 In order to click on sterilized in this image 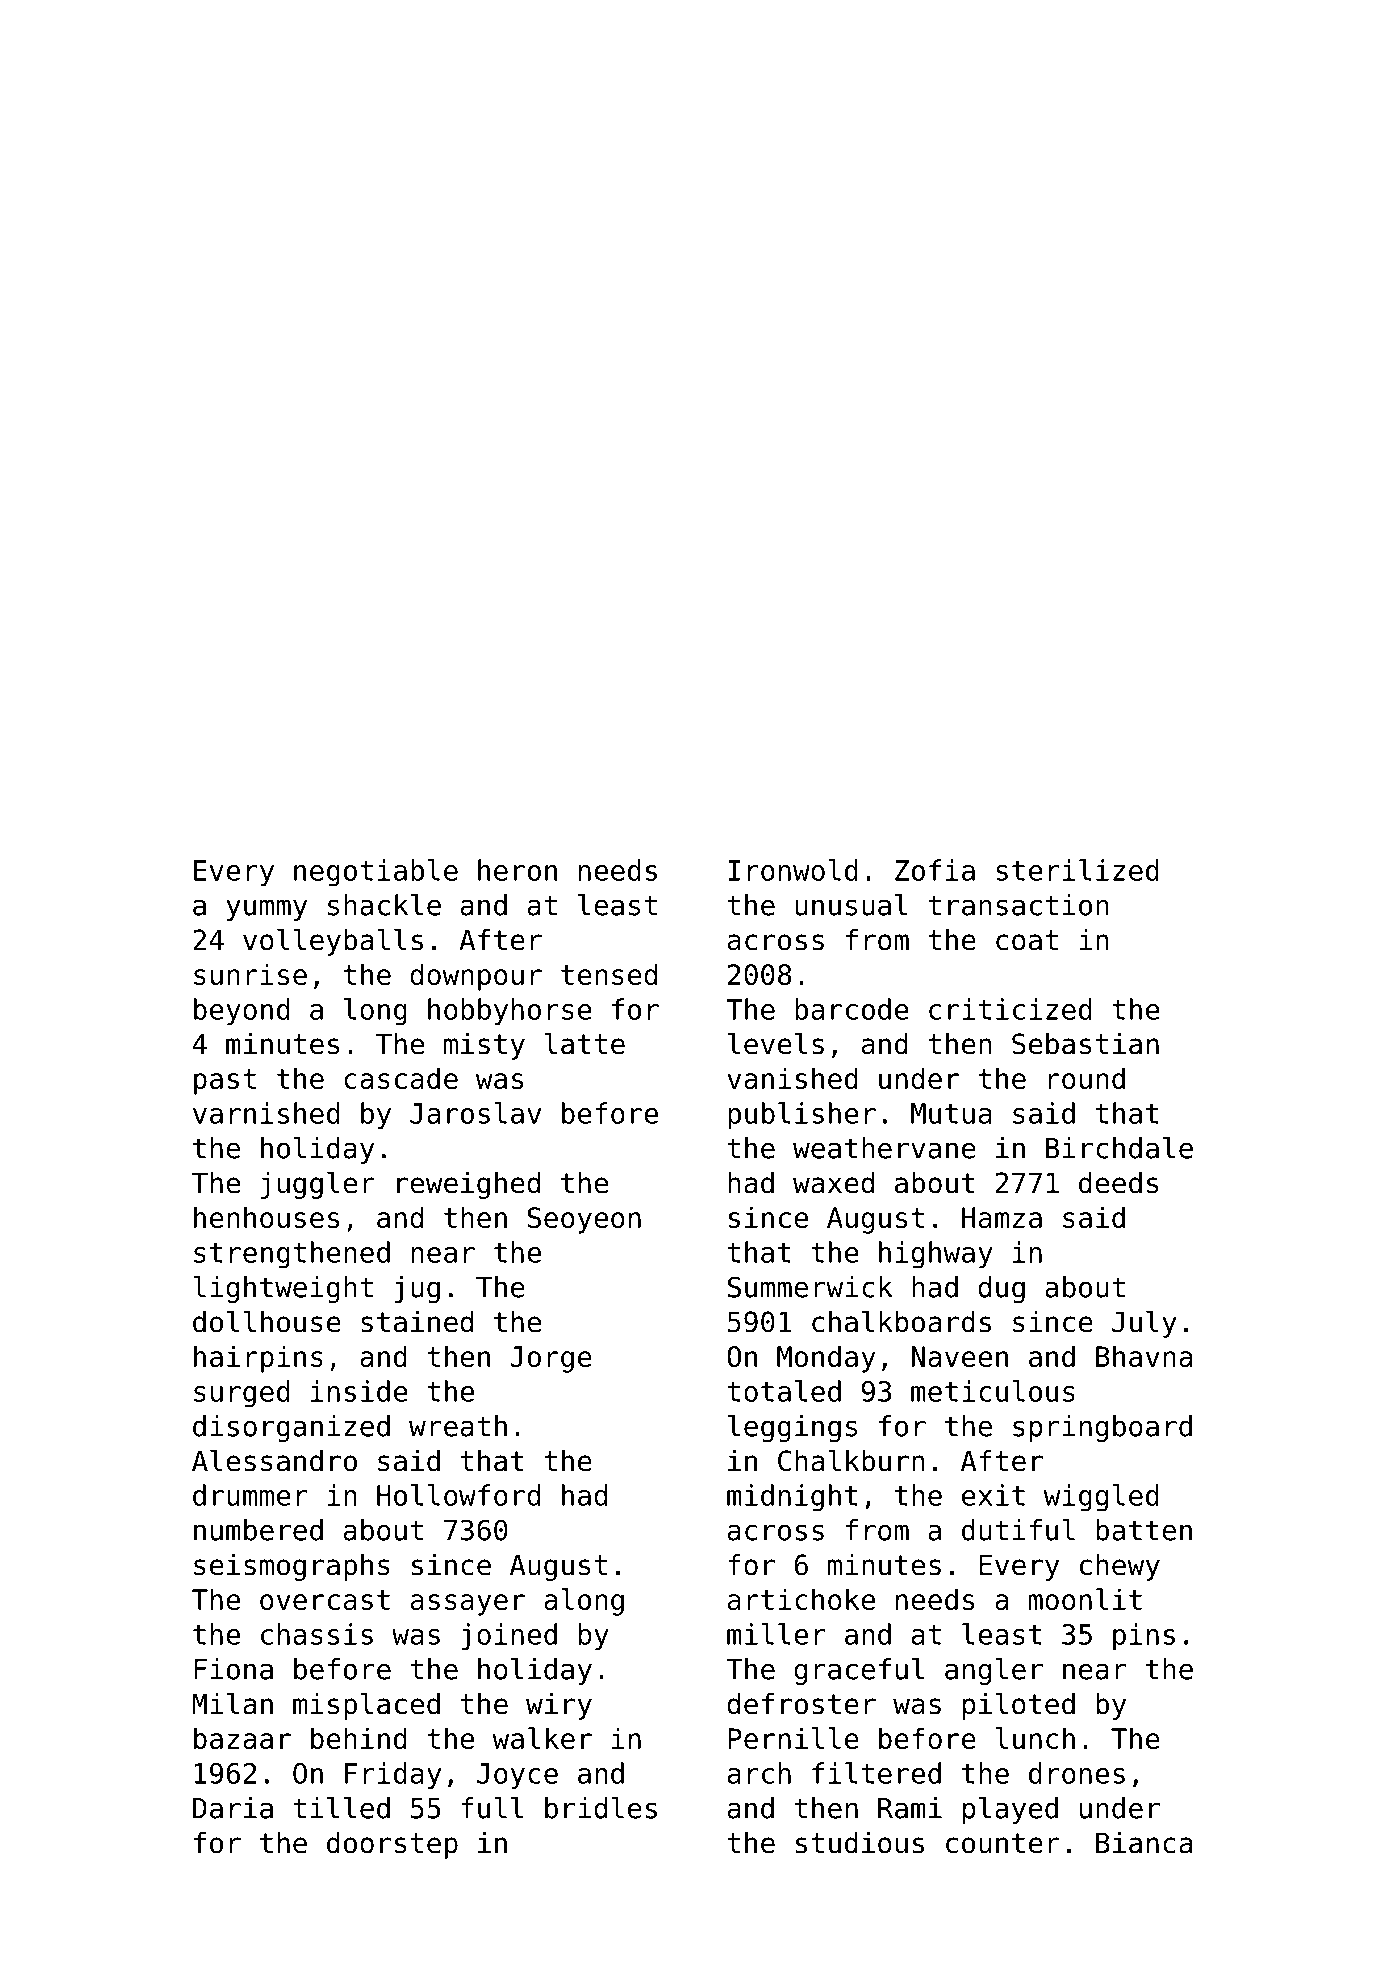, I will do `click(1077, 870)`.
